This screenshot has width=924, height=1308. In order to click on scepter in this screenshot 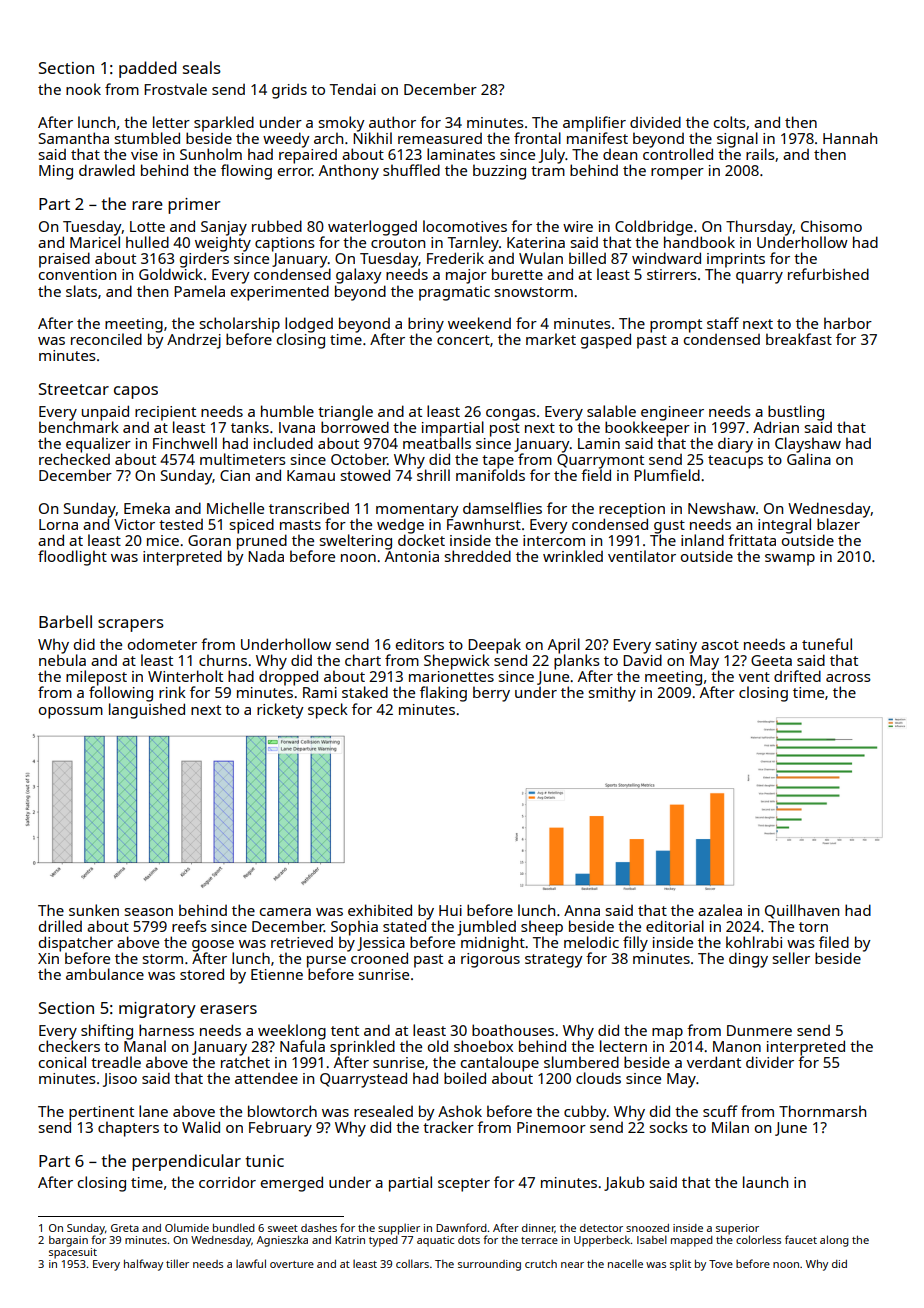, I will do `click(464, 1185)`.
